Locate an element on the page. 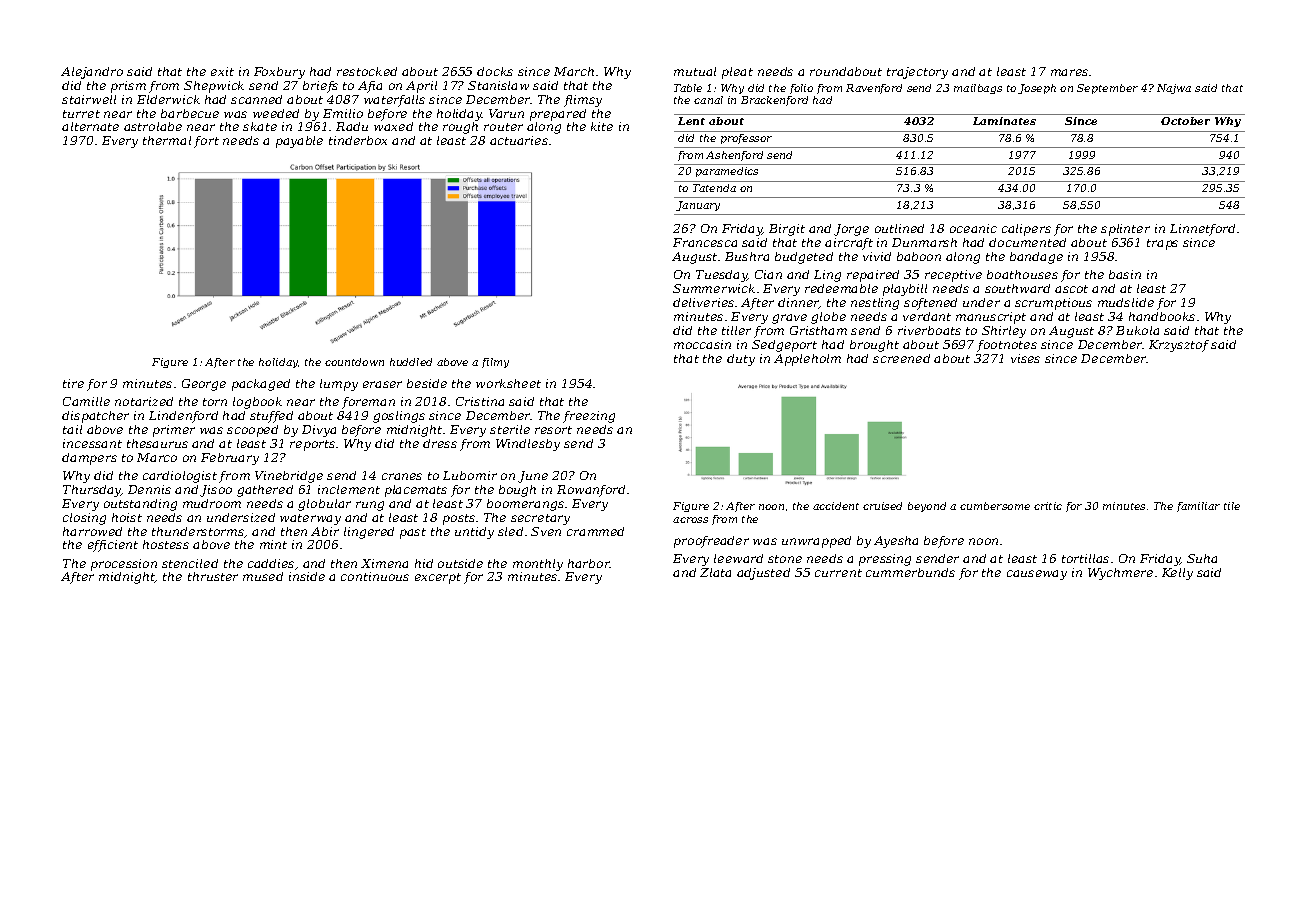  sled is located at coordinates (510, 531).
